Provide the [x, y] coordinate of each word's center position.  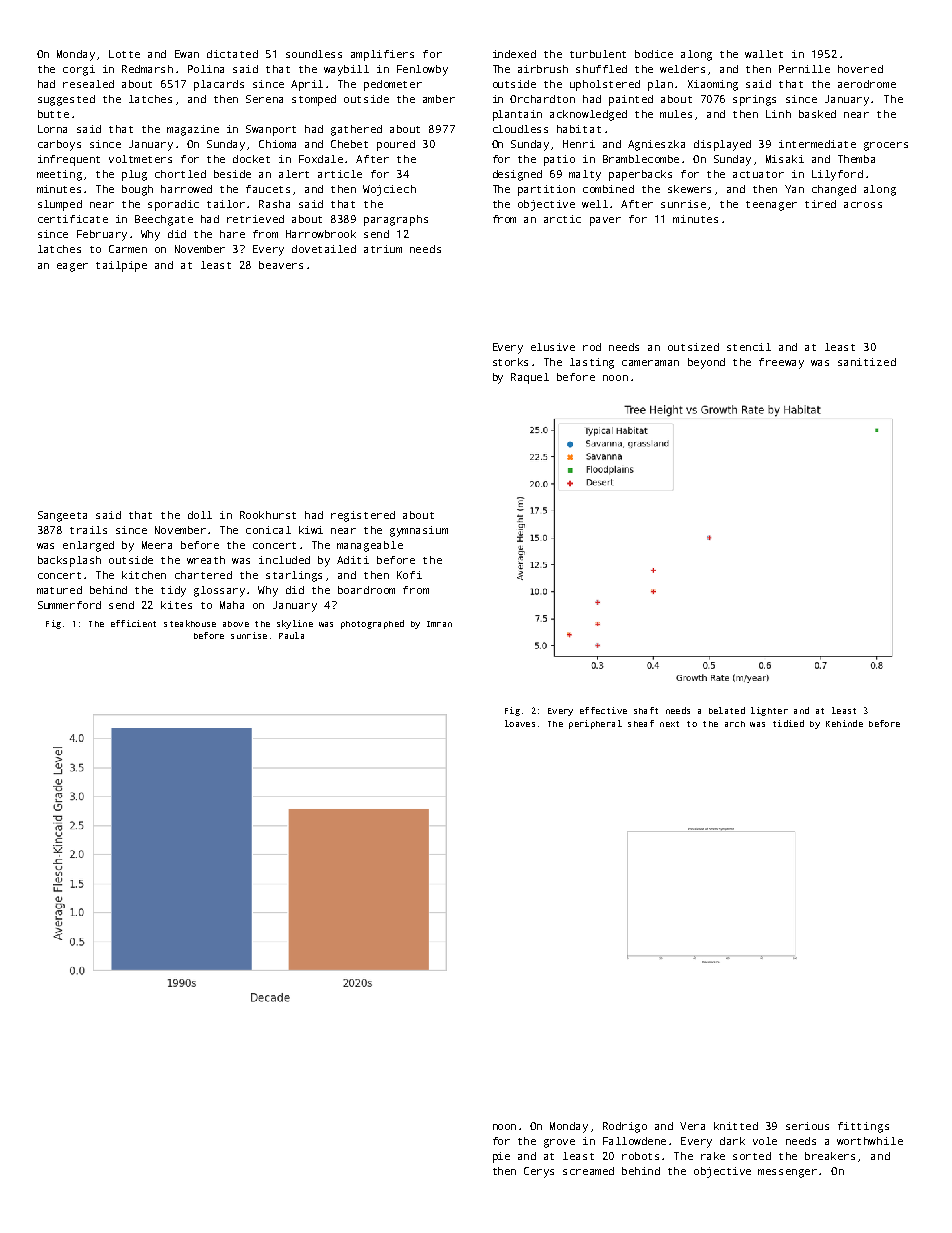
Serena [264, 99]
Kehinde [844, 723]
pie [501, 1157]
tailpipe [121, 266]
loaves [520, 723]
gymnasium [419, 531]
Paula [291, 635]
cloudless [520, 129]
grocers [886, 146]
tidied [788, 723]
